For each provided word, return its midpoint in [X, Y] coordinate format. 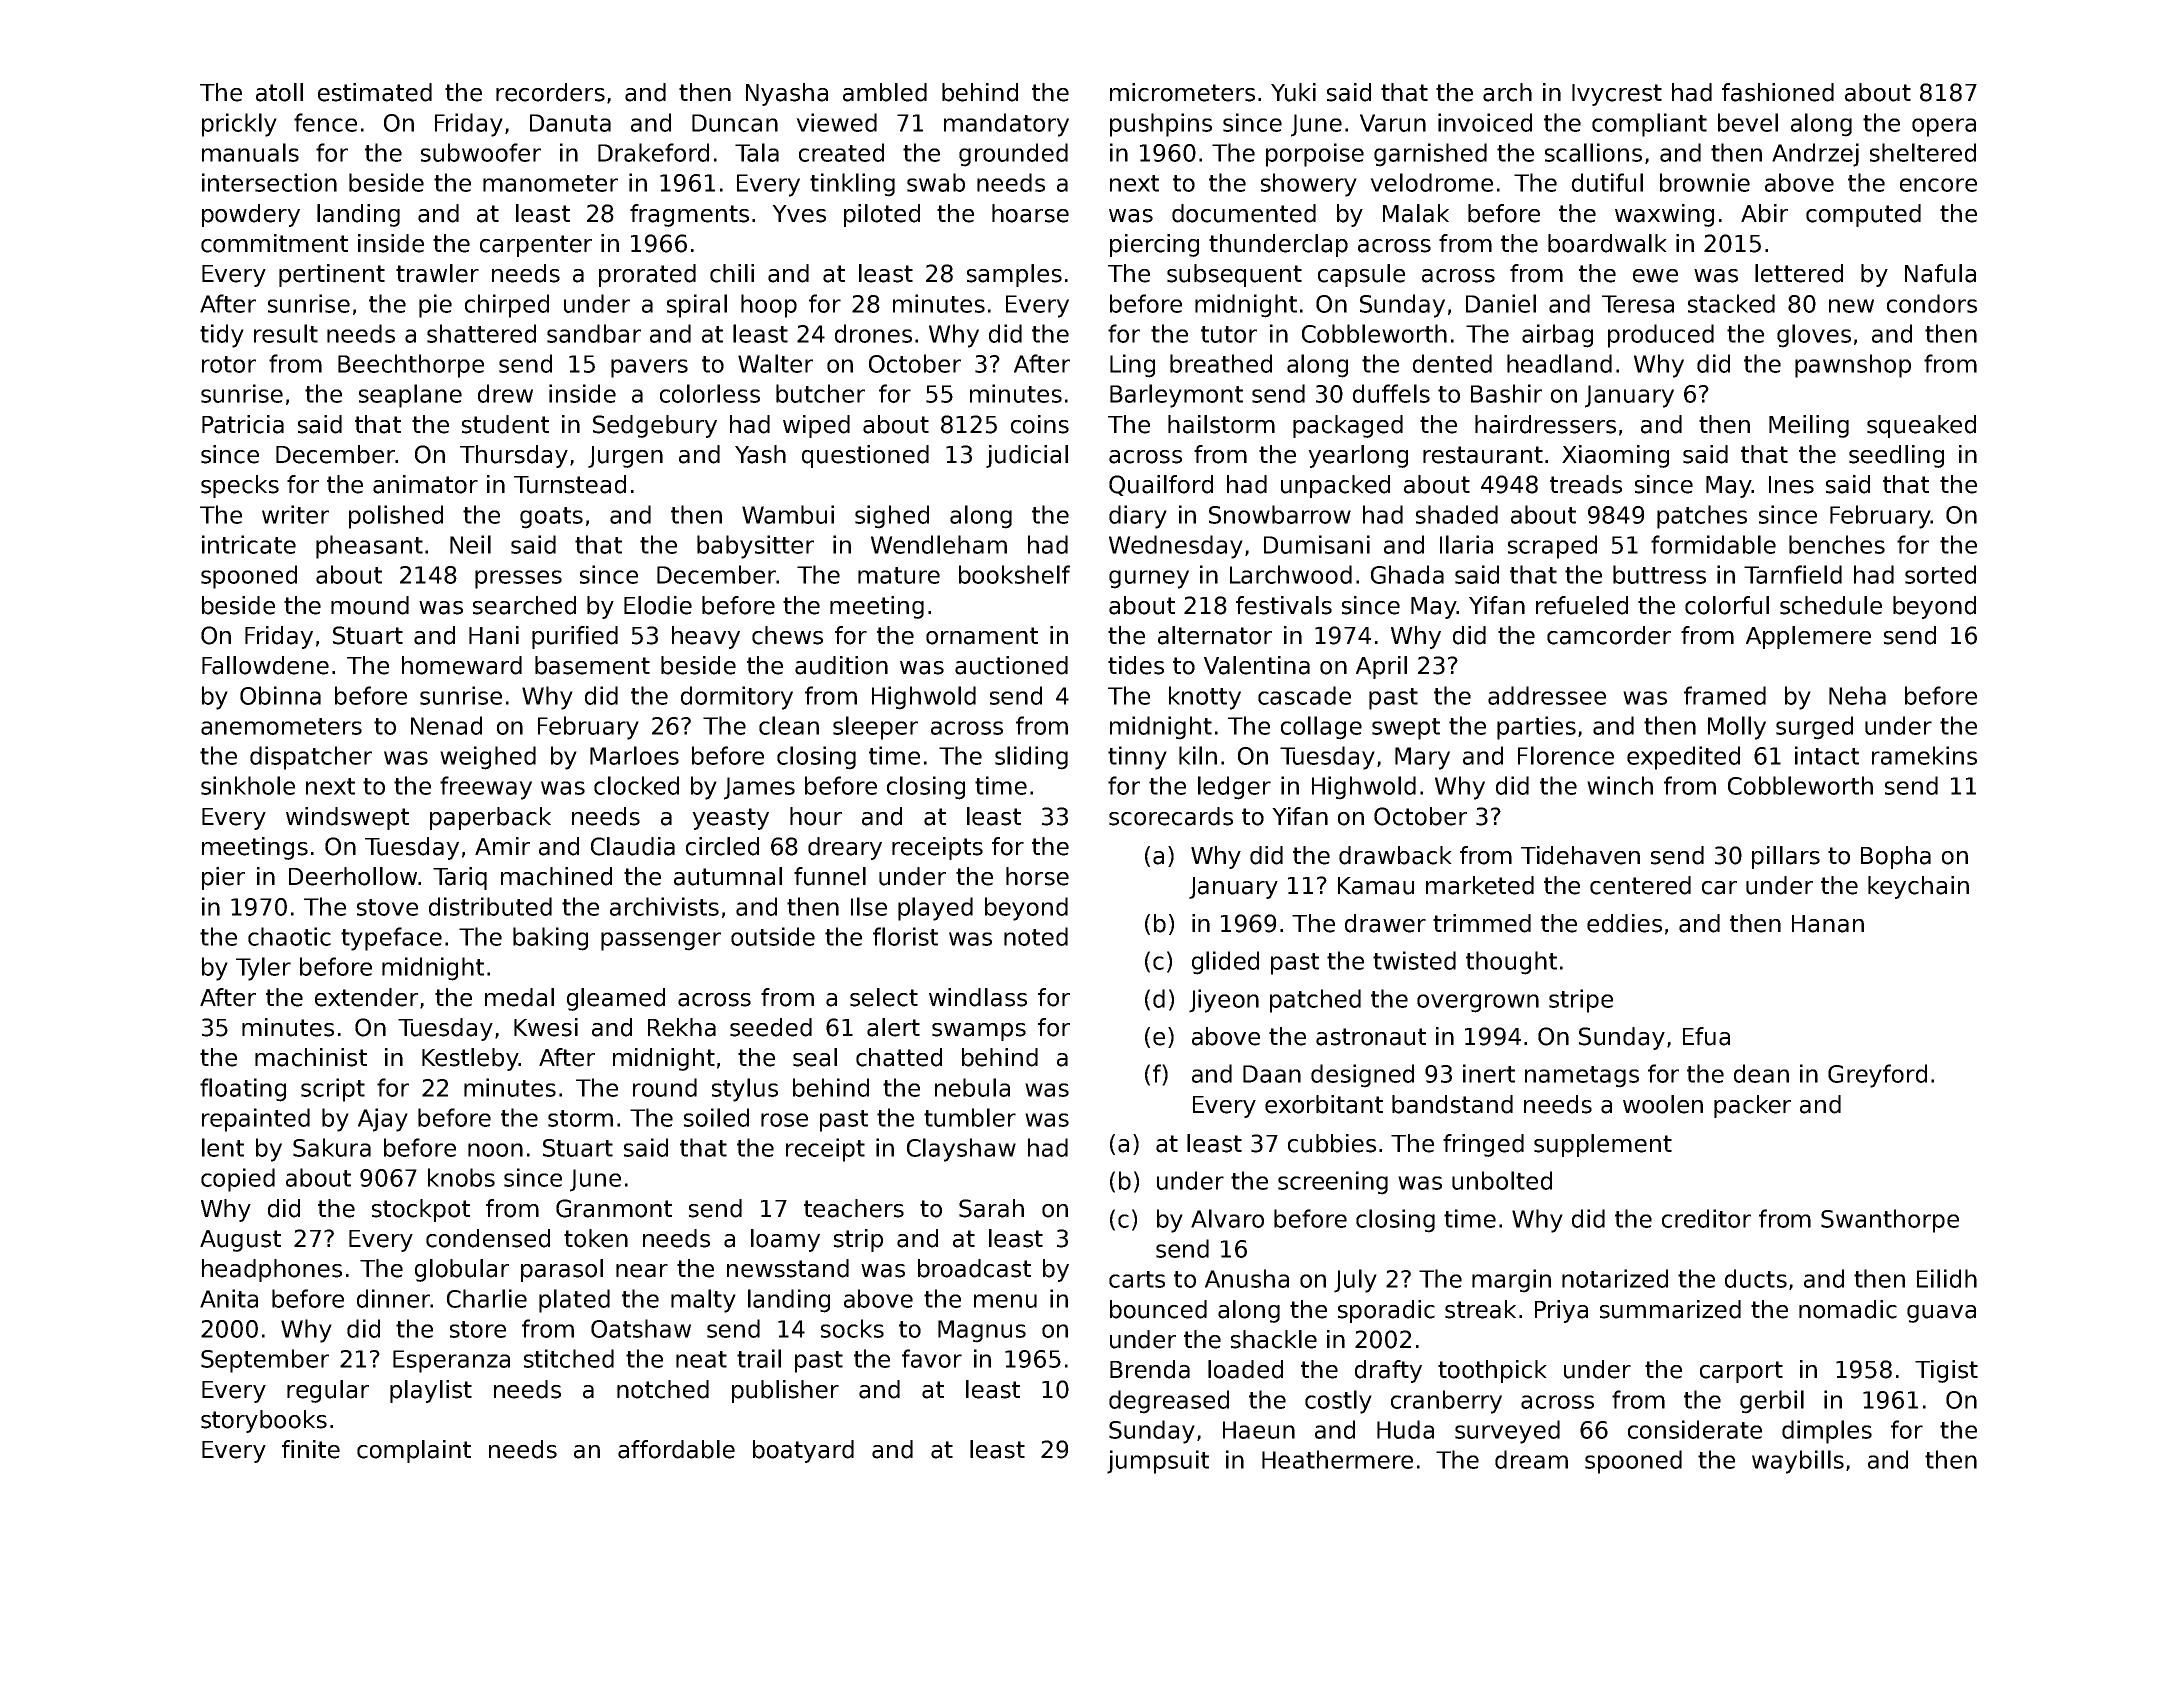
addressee [1547, 695]
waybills [1798, 1462]
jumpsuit [1158, 1462]
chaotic [289, 936]
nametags [1582, 1077]
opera [1944, 127]
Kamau [1376, 886]
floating [243, 1090]
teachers [854, 1208]
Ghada [1407, 574]
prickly [239, 125]
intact [1827, 755]
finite [311, 1449]
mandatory [1006, 125]
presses [518, 579]
